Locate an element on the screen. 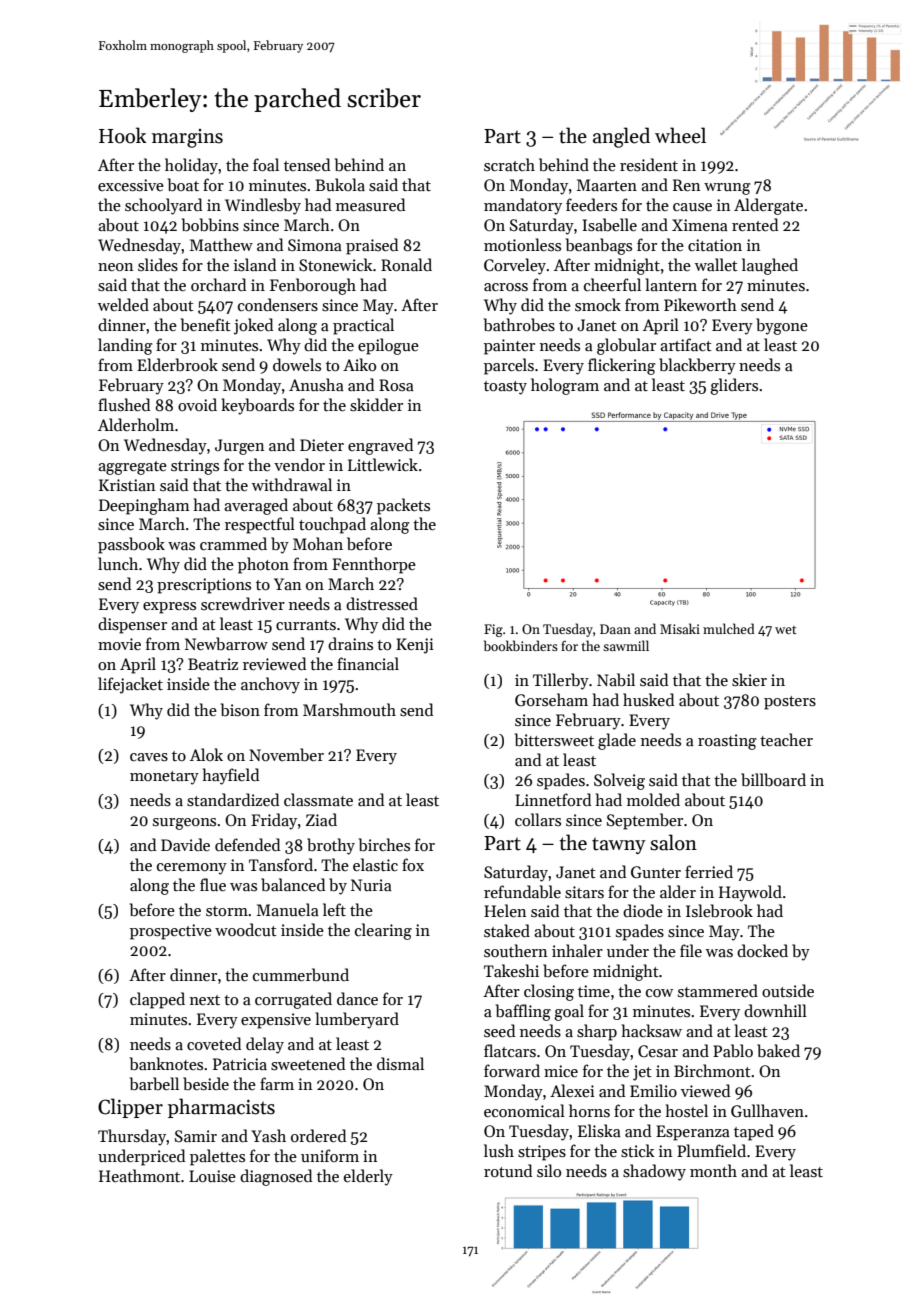 Image resolution: width=924 pixels, height=1314 pixels. angled is located at coordinates (621, 137).
